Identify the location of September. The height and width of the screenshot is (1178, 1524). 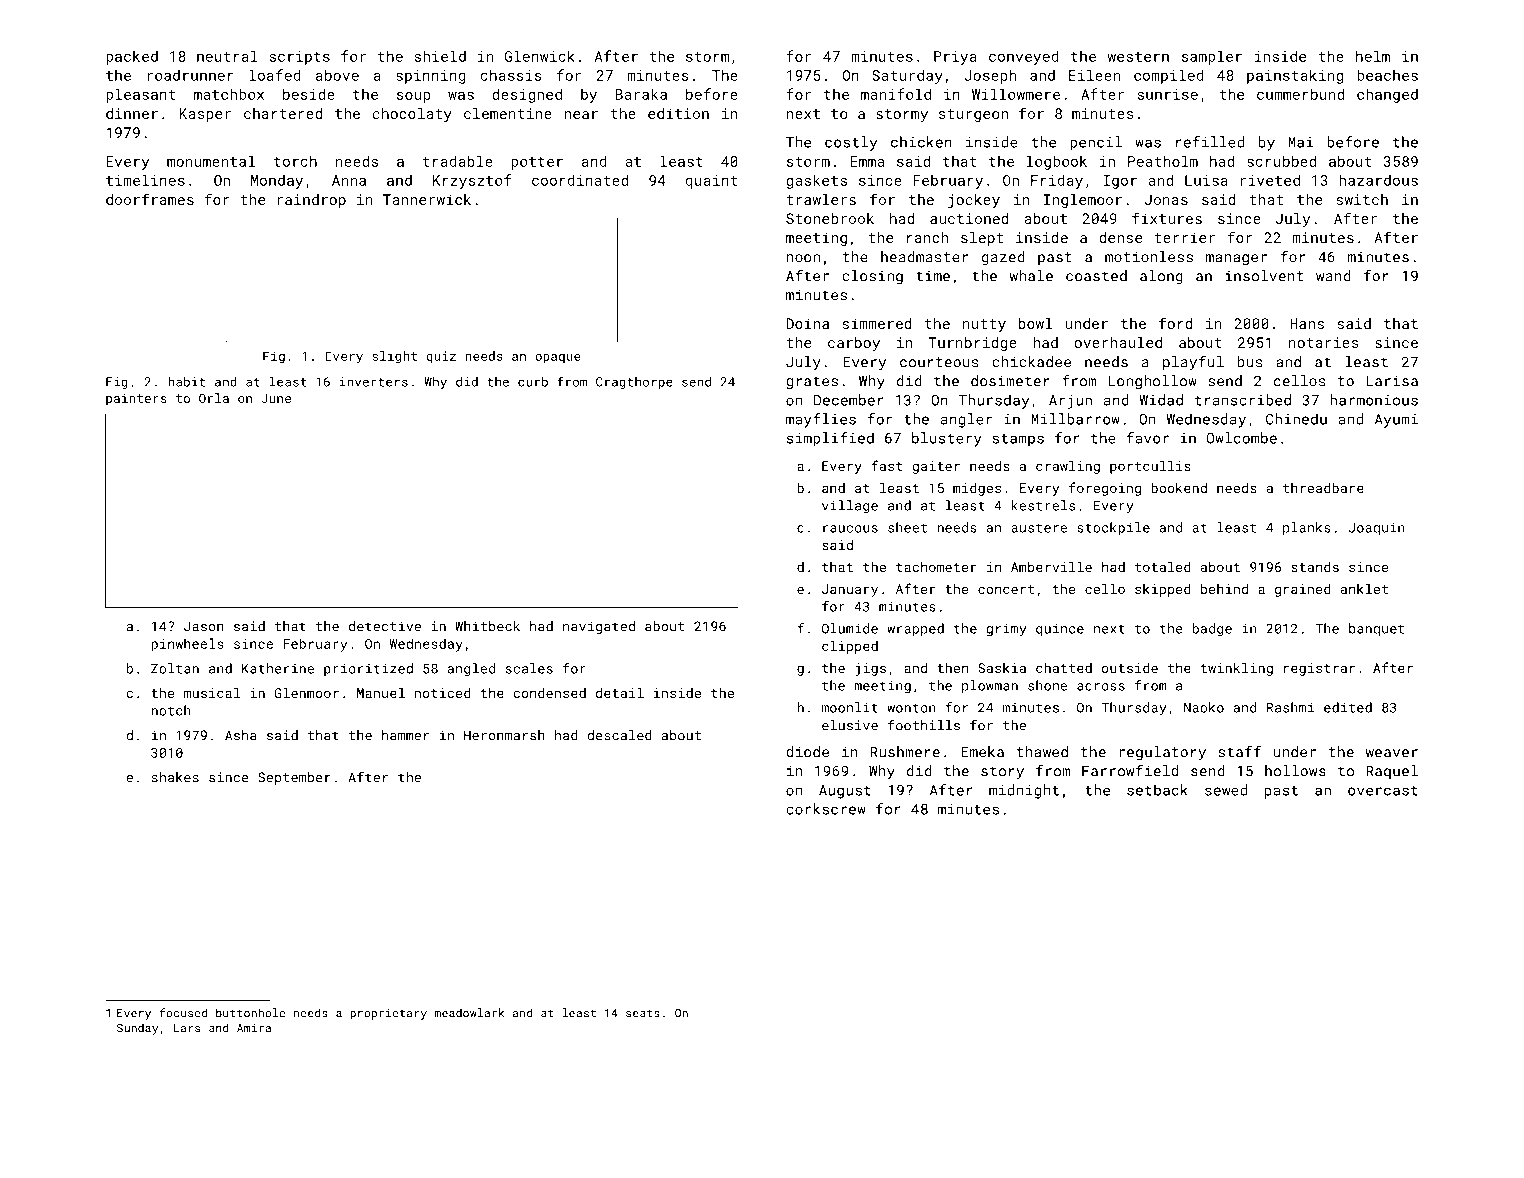
(294, 778).
